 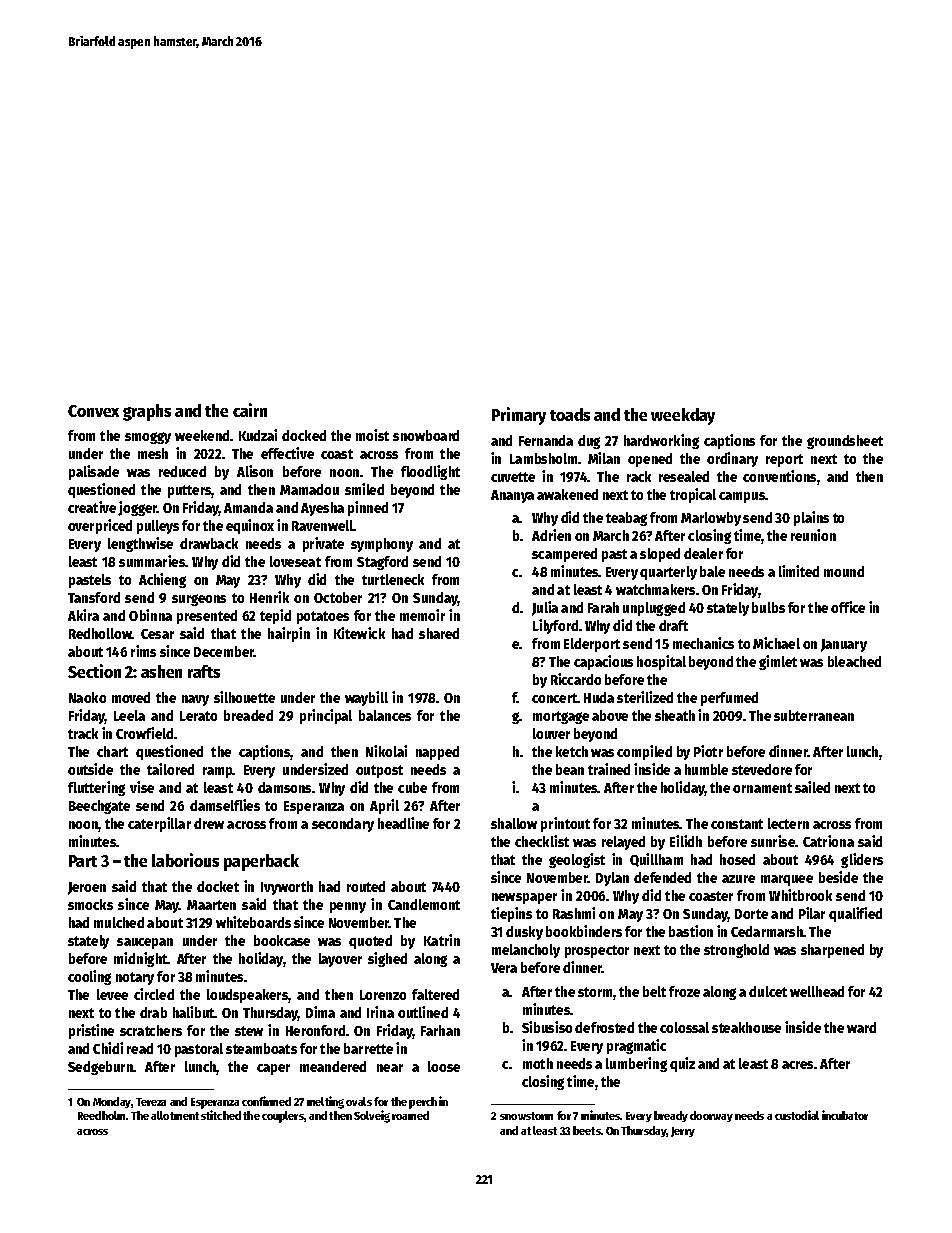 What do you see at coordinates (359, 633) in the screenshot?
I see `Kitewick` at bounding box center [359, 633].
